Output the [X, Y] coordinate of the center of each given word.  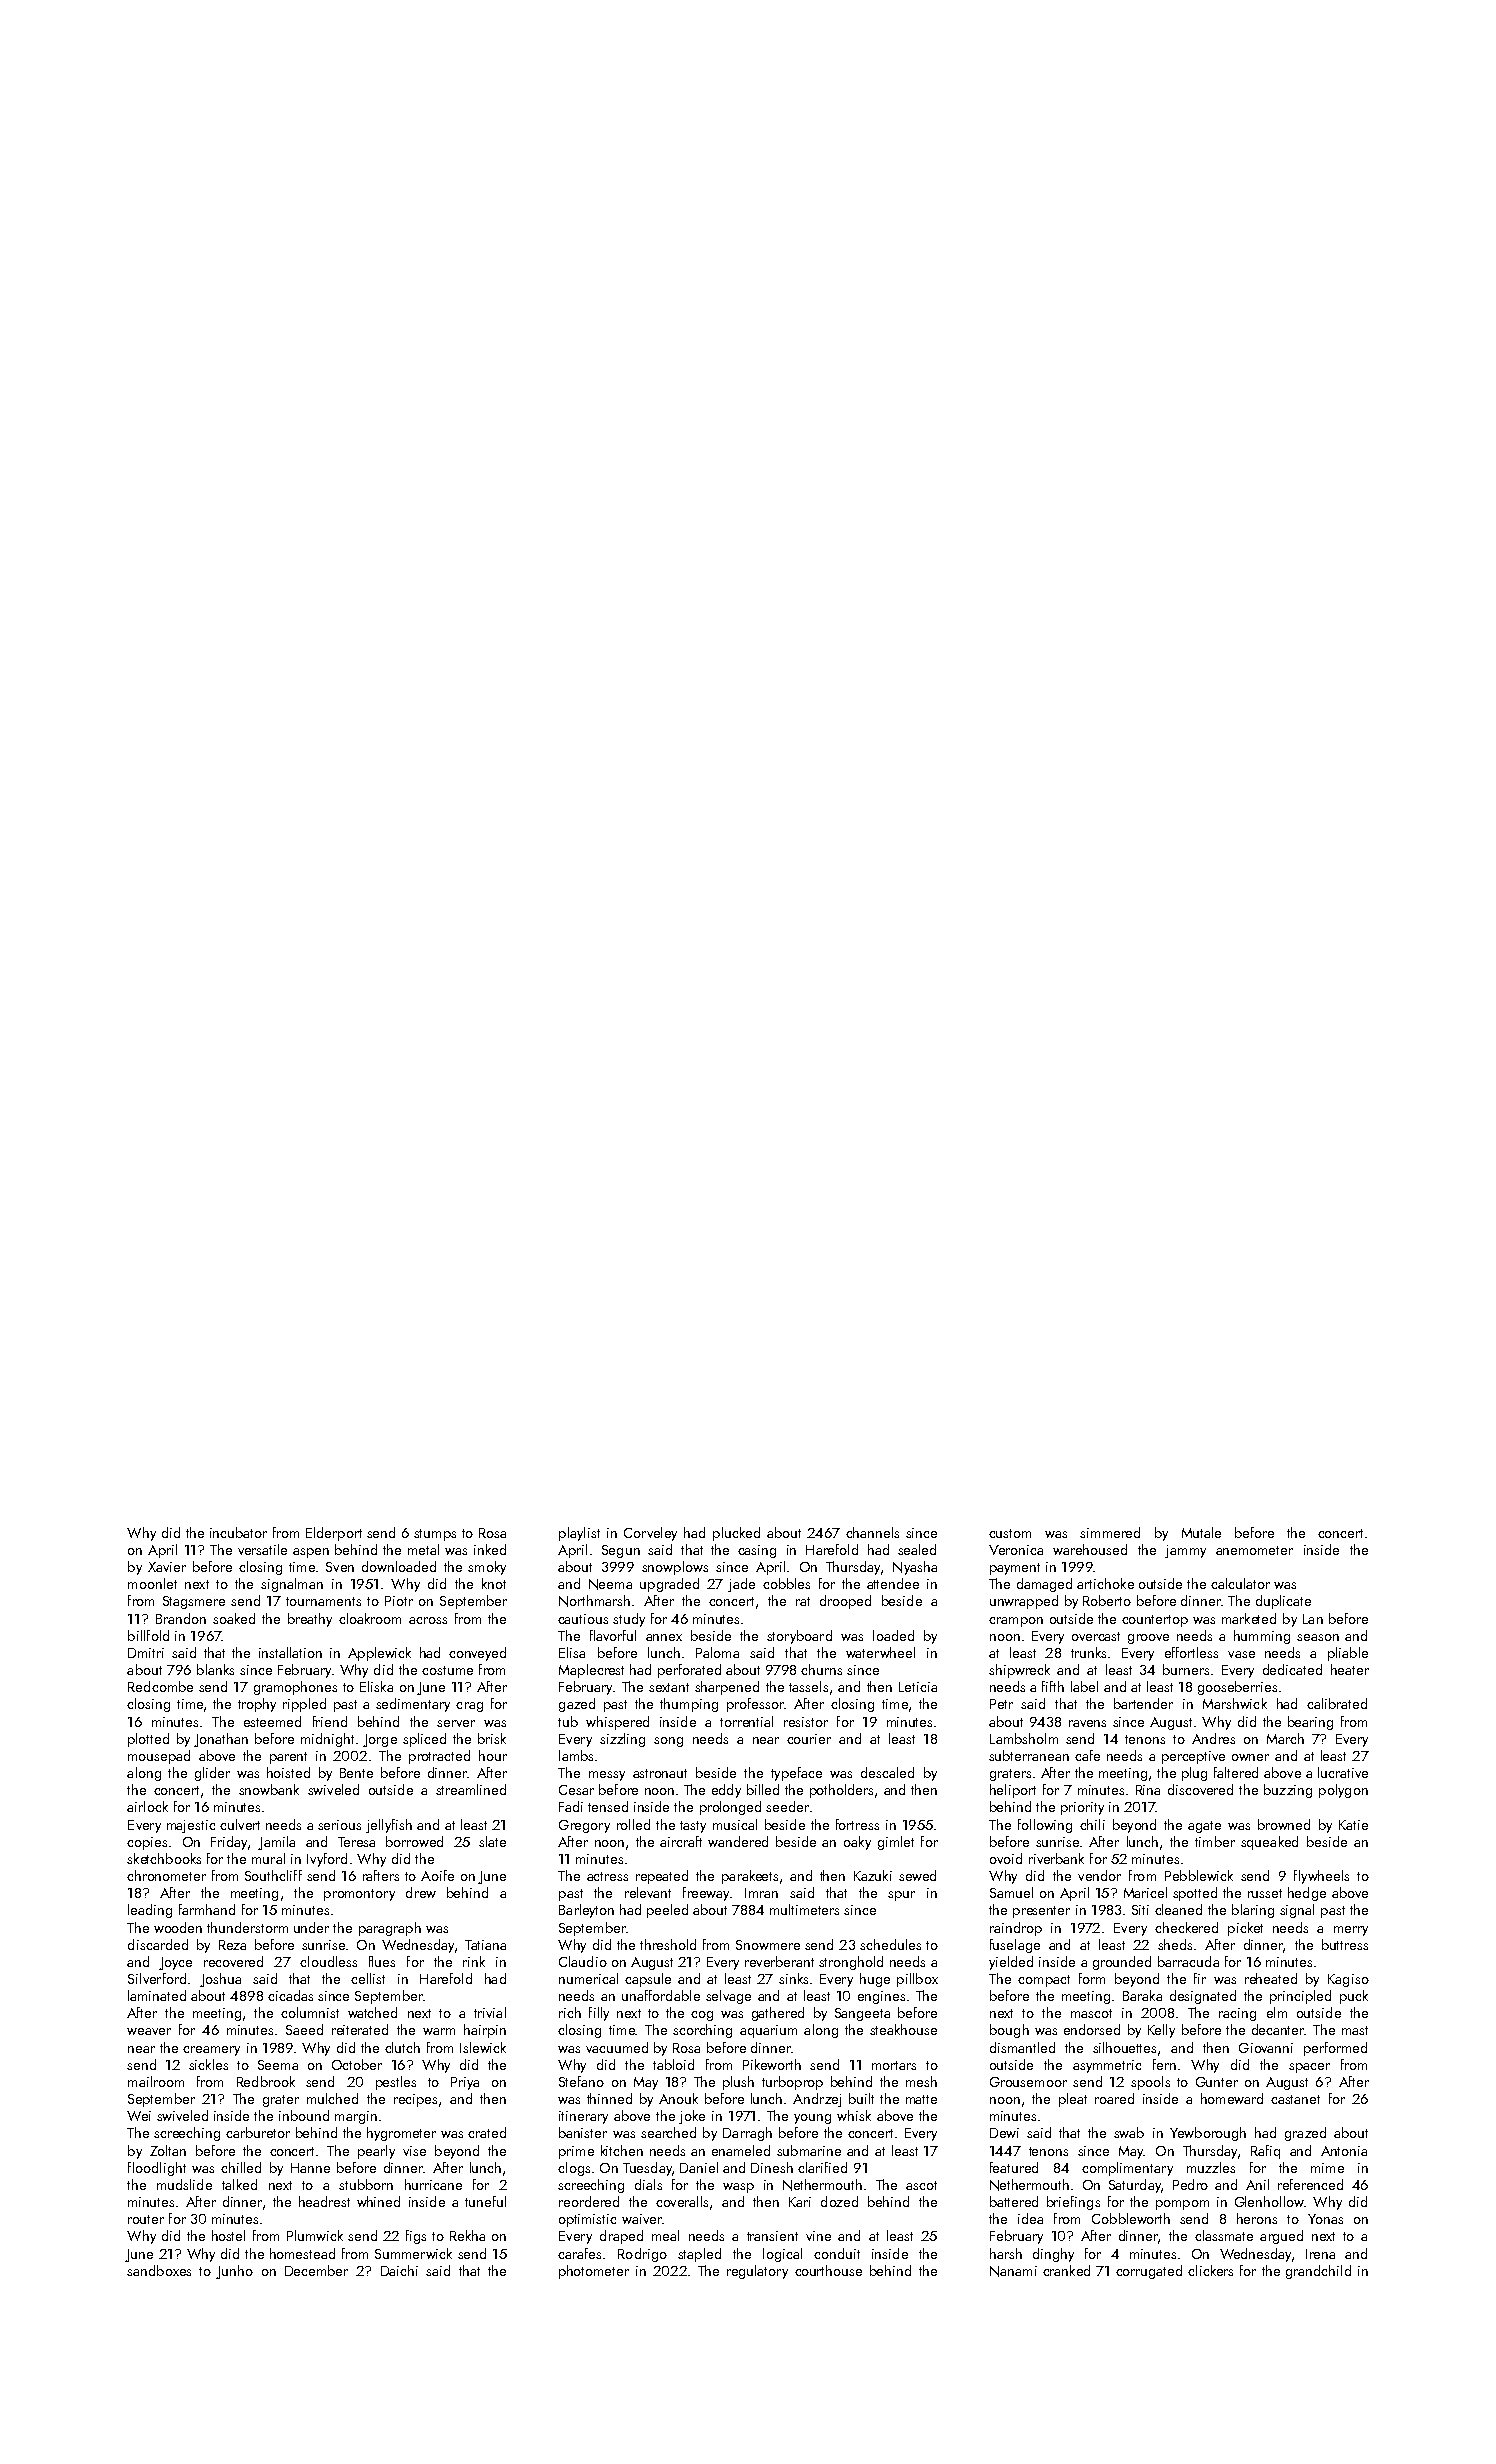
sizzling [622, 1740]
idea [1030, 2218]
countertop [1155, 1621]
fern [1164, 2064]
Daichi [399, 2270]
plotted [148, 1740]
